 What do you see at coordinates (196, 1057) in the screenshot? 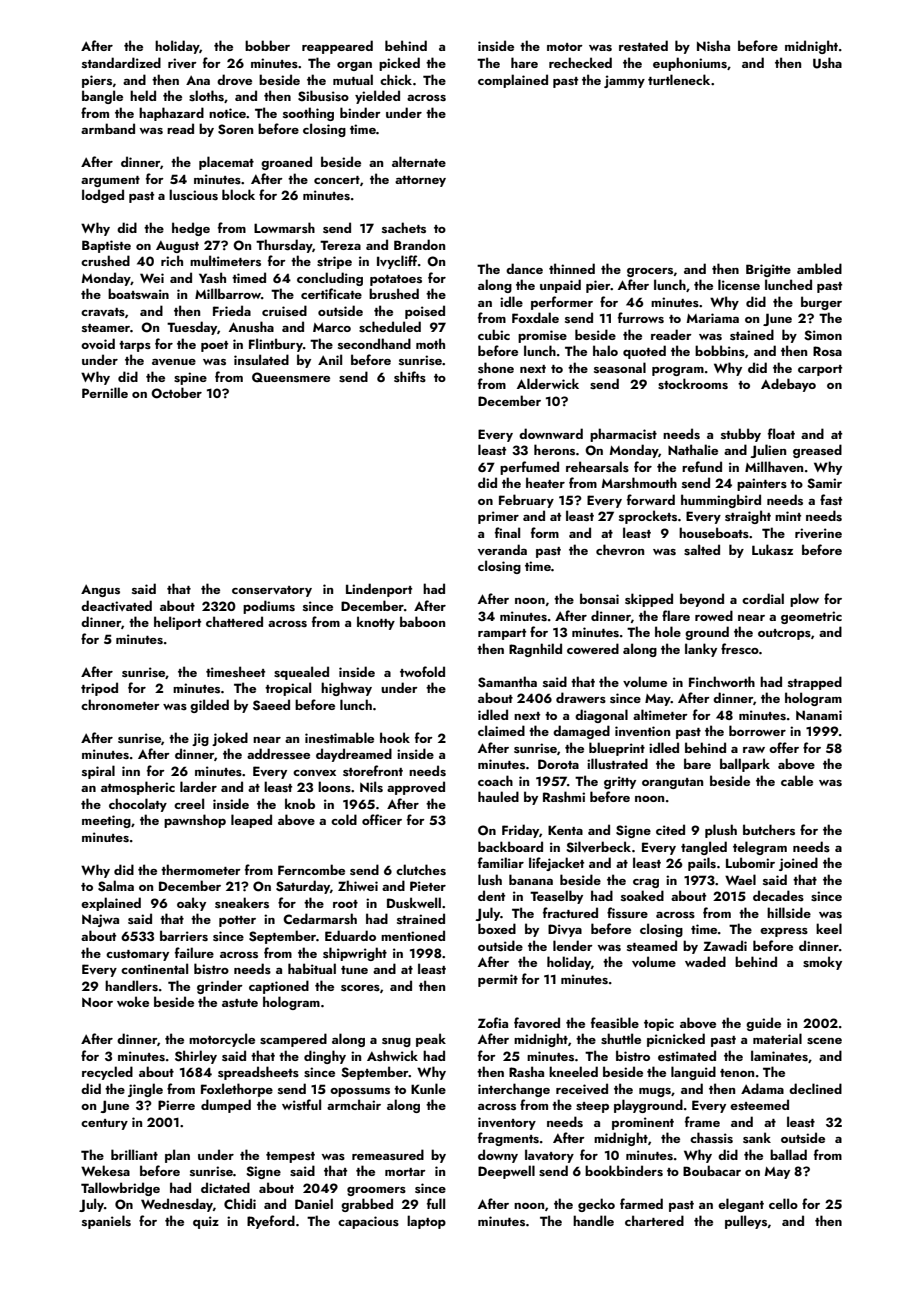
I see `Shirley` at bounding box center [196, 1057].
